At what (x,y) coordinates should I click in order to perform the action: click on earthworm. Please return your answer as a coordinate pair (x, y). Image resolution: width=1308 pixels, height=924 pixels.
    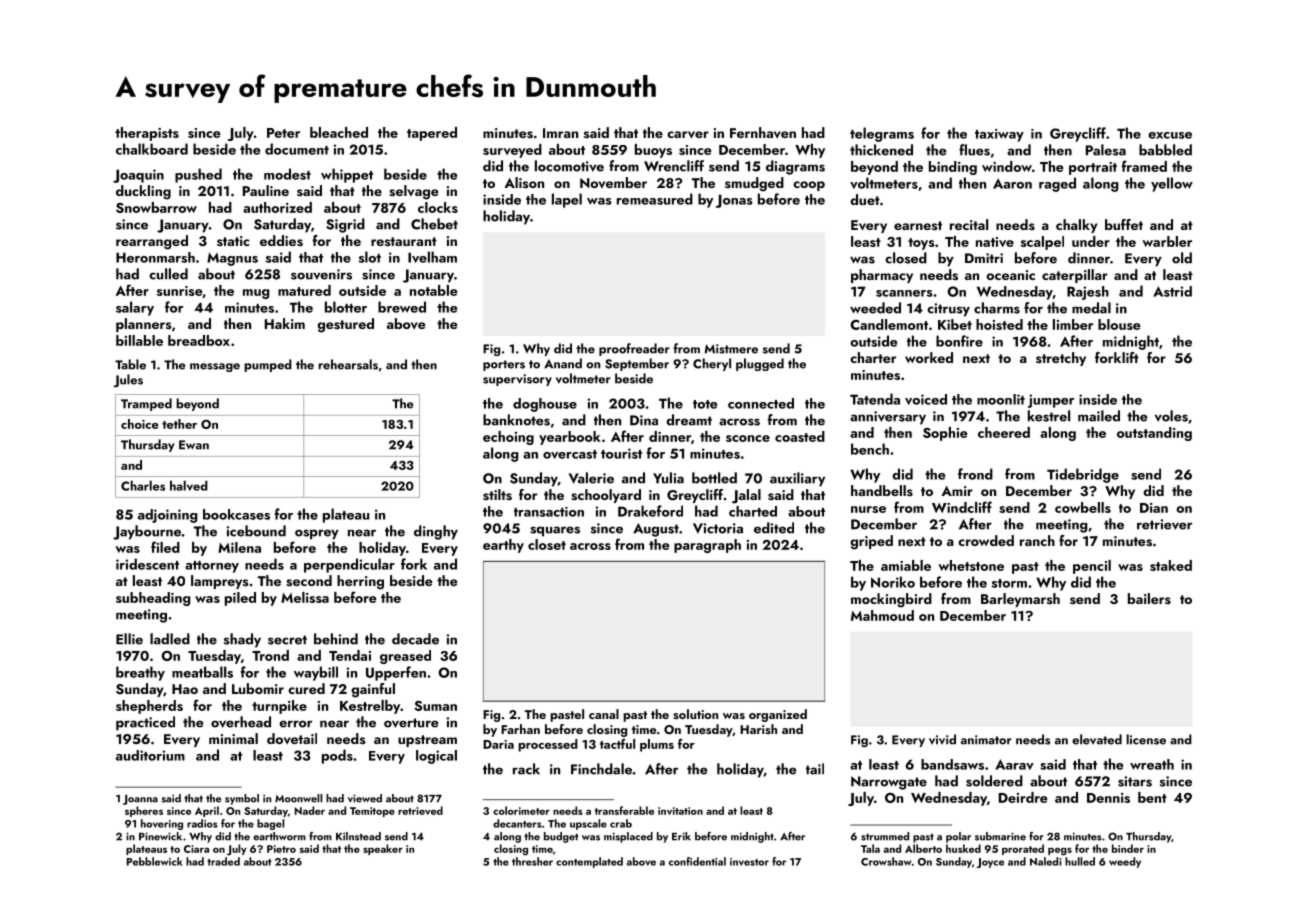
    Looking at the image, I should click on (279, 836).
